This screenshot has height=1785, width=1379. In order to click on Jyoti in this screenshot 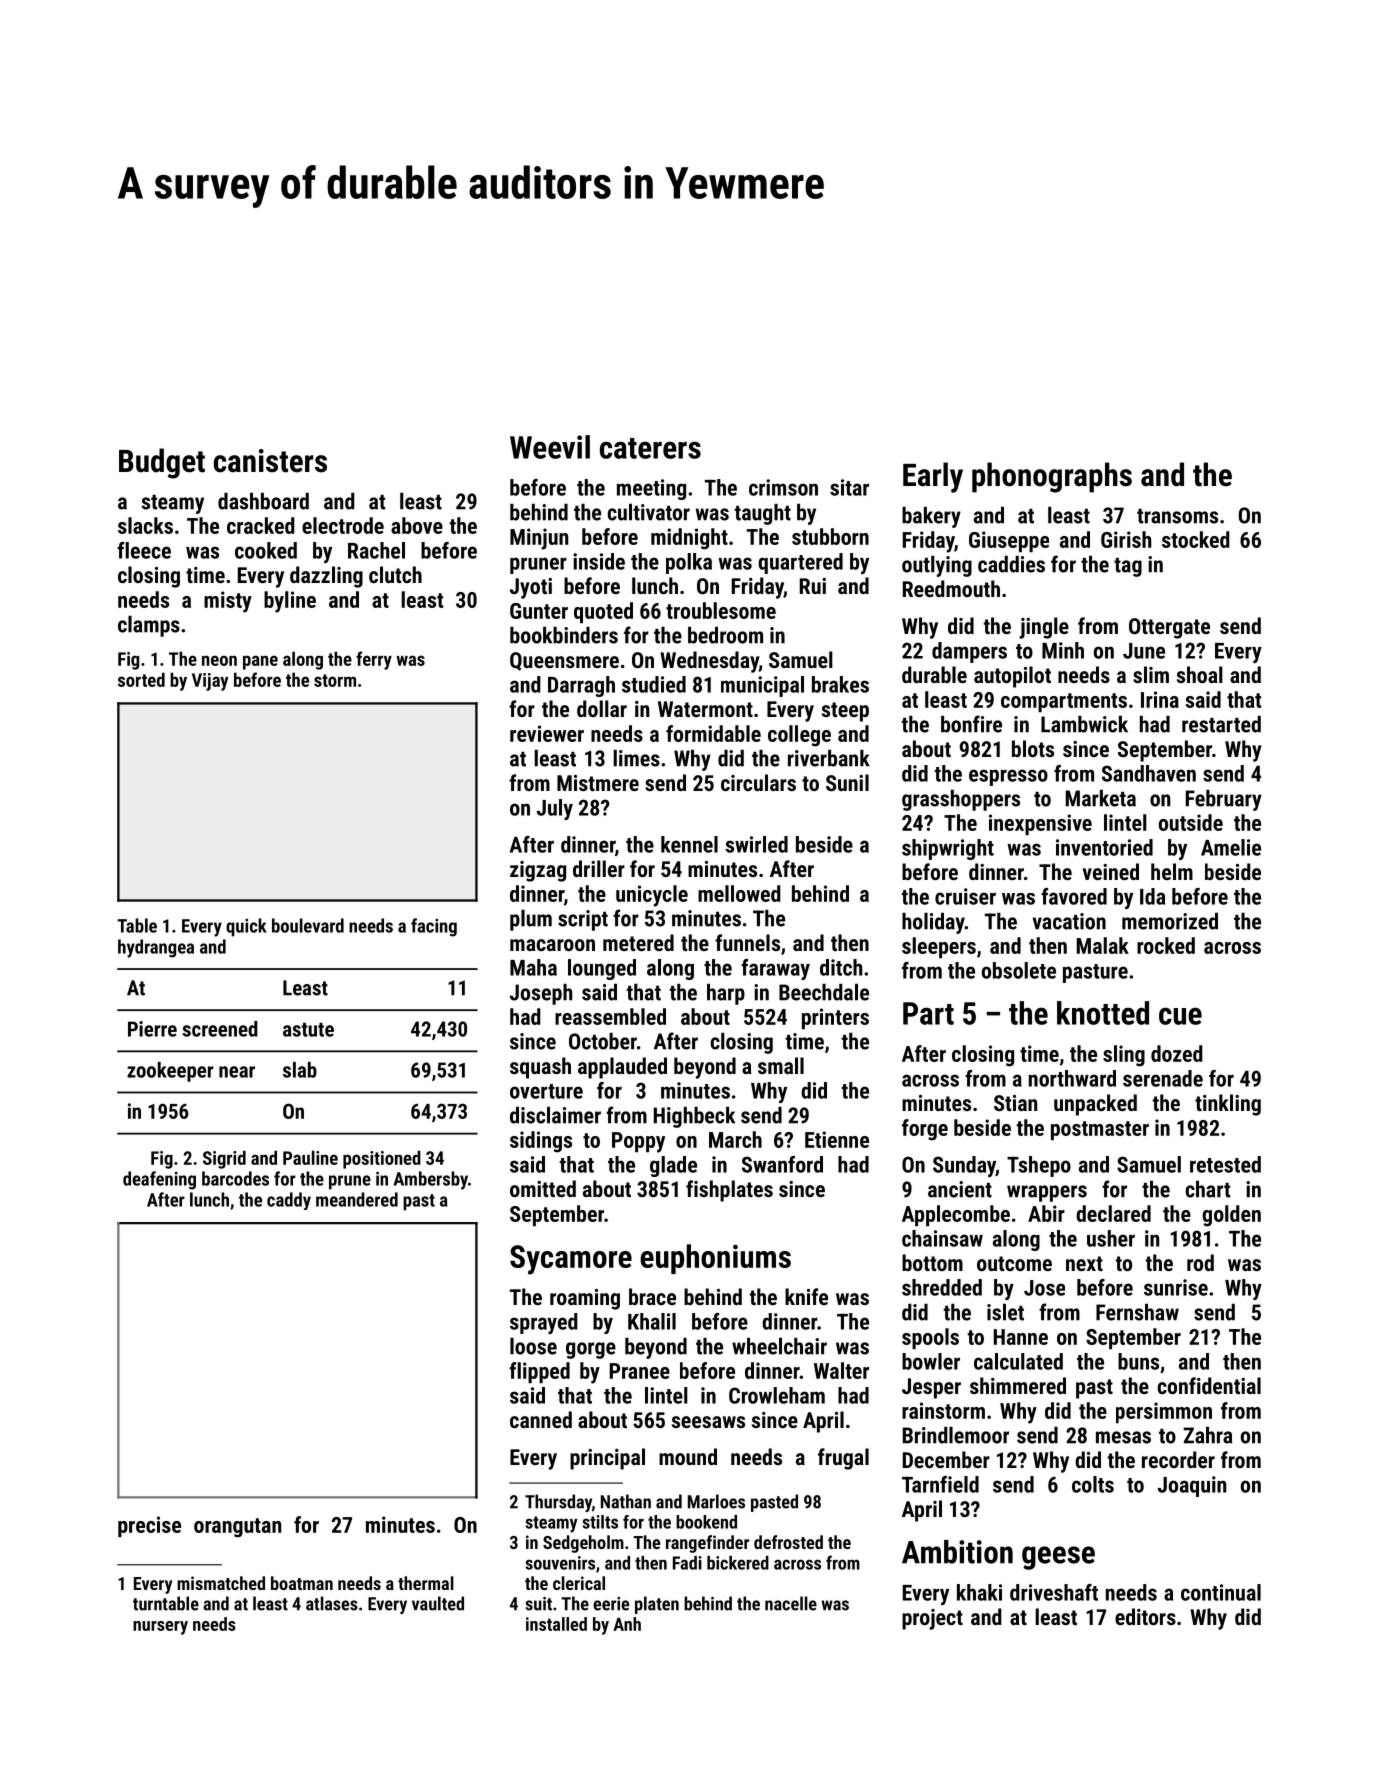, I will do `click(531, 588)`.
